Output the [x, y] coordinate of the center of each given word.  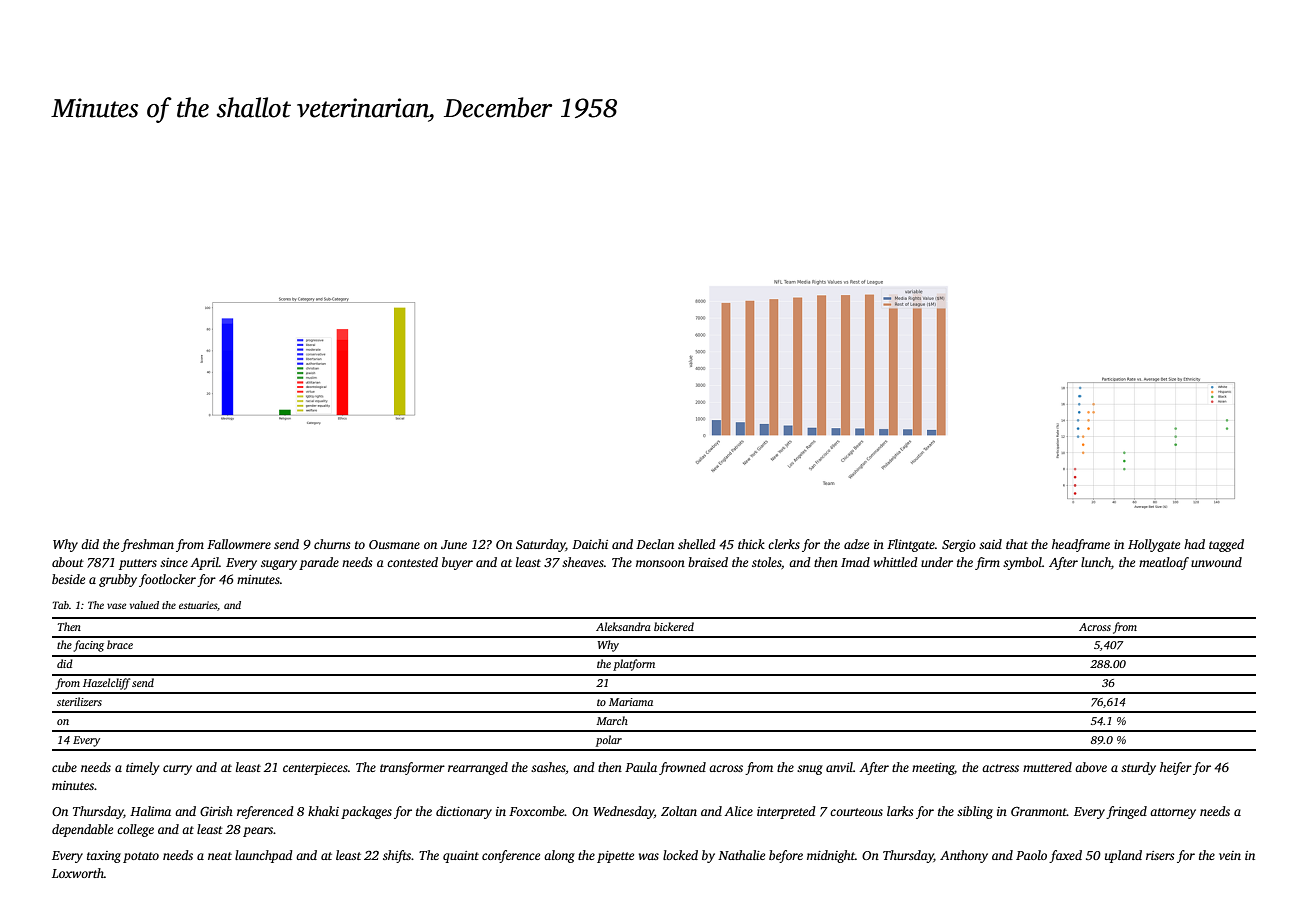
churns [332, 544]
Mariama [631, 702]
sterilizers [79, 701]
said [990, 544]
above [1091, 767]
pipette [615, 857]
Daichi [590, 544]
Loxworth [78, 873]
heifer [1176, 768]
